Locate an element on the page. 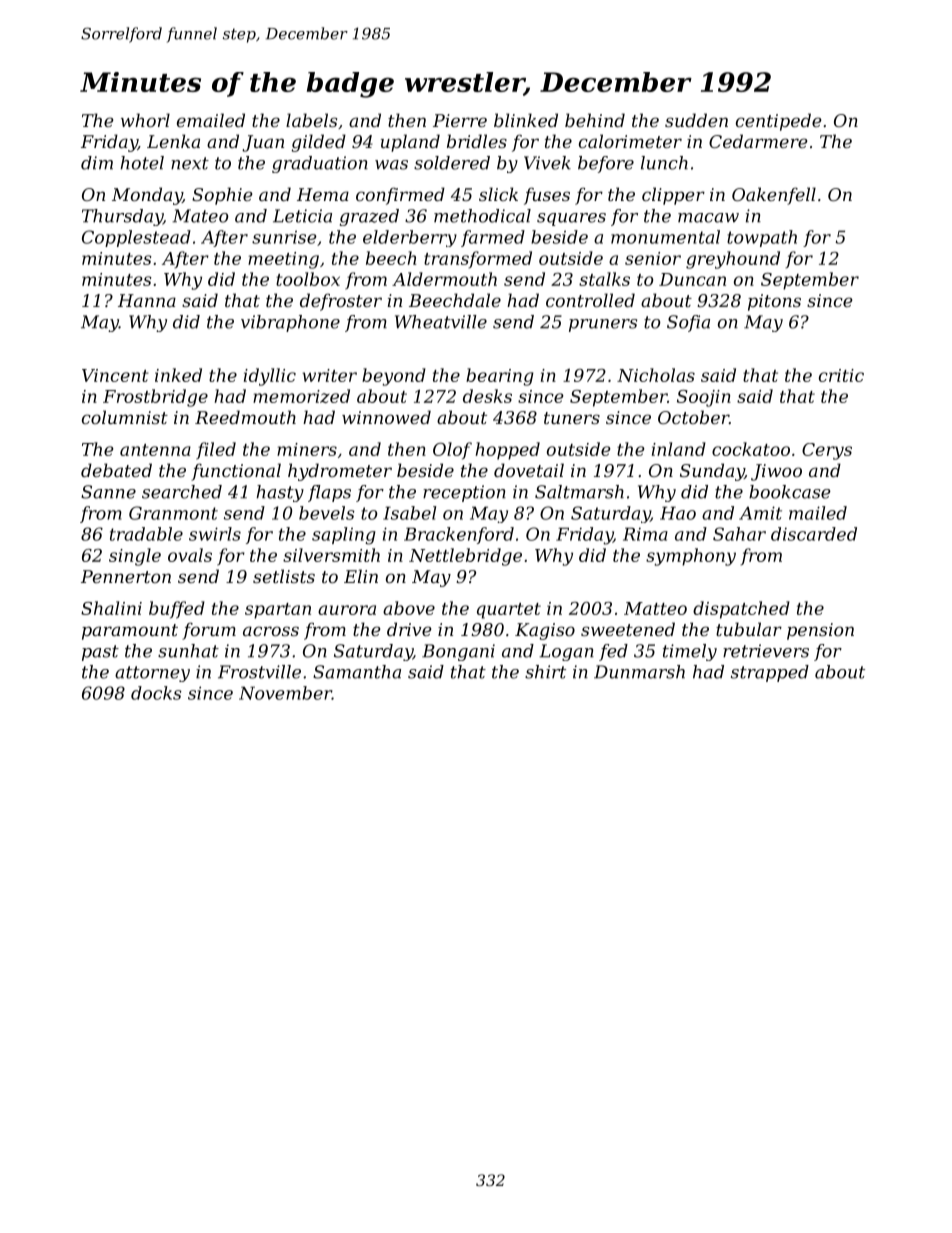  strapped is located at coordinates (770, 673).
